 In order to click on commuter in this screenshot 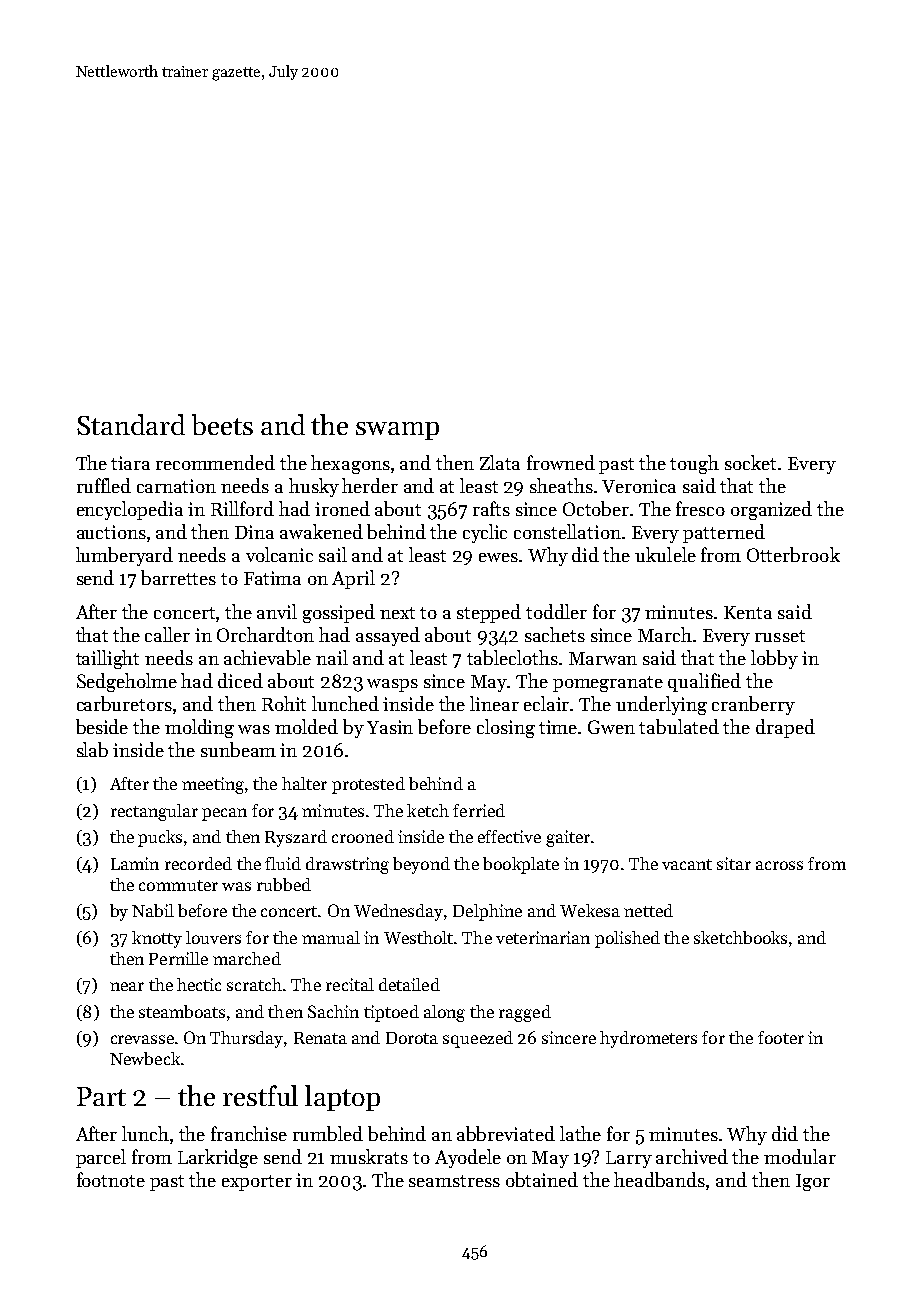, I will do `click(178, 885)`.
